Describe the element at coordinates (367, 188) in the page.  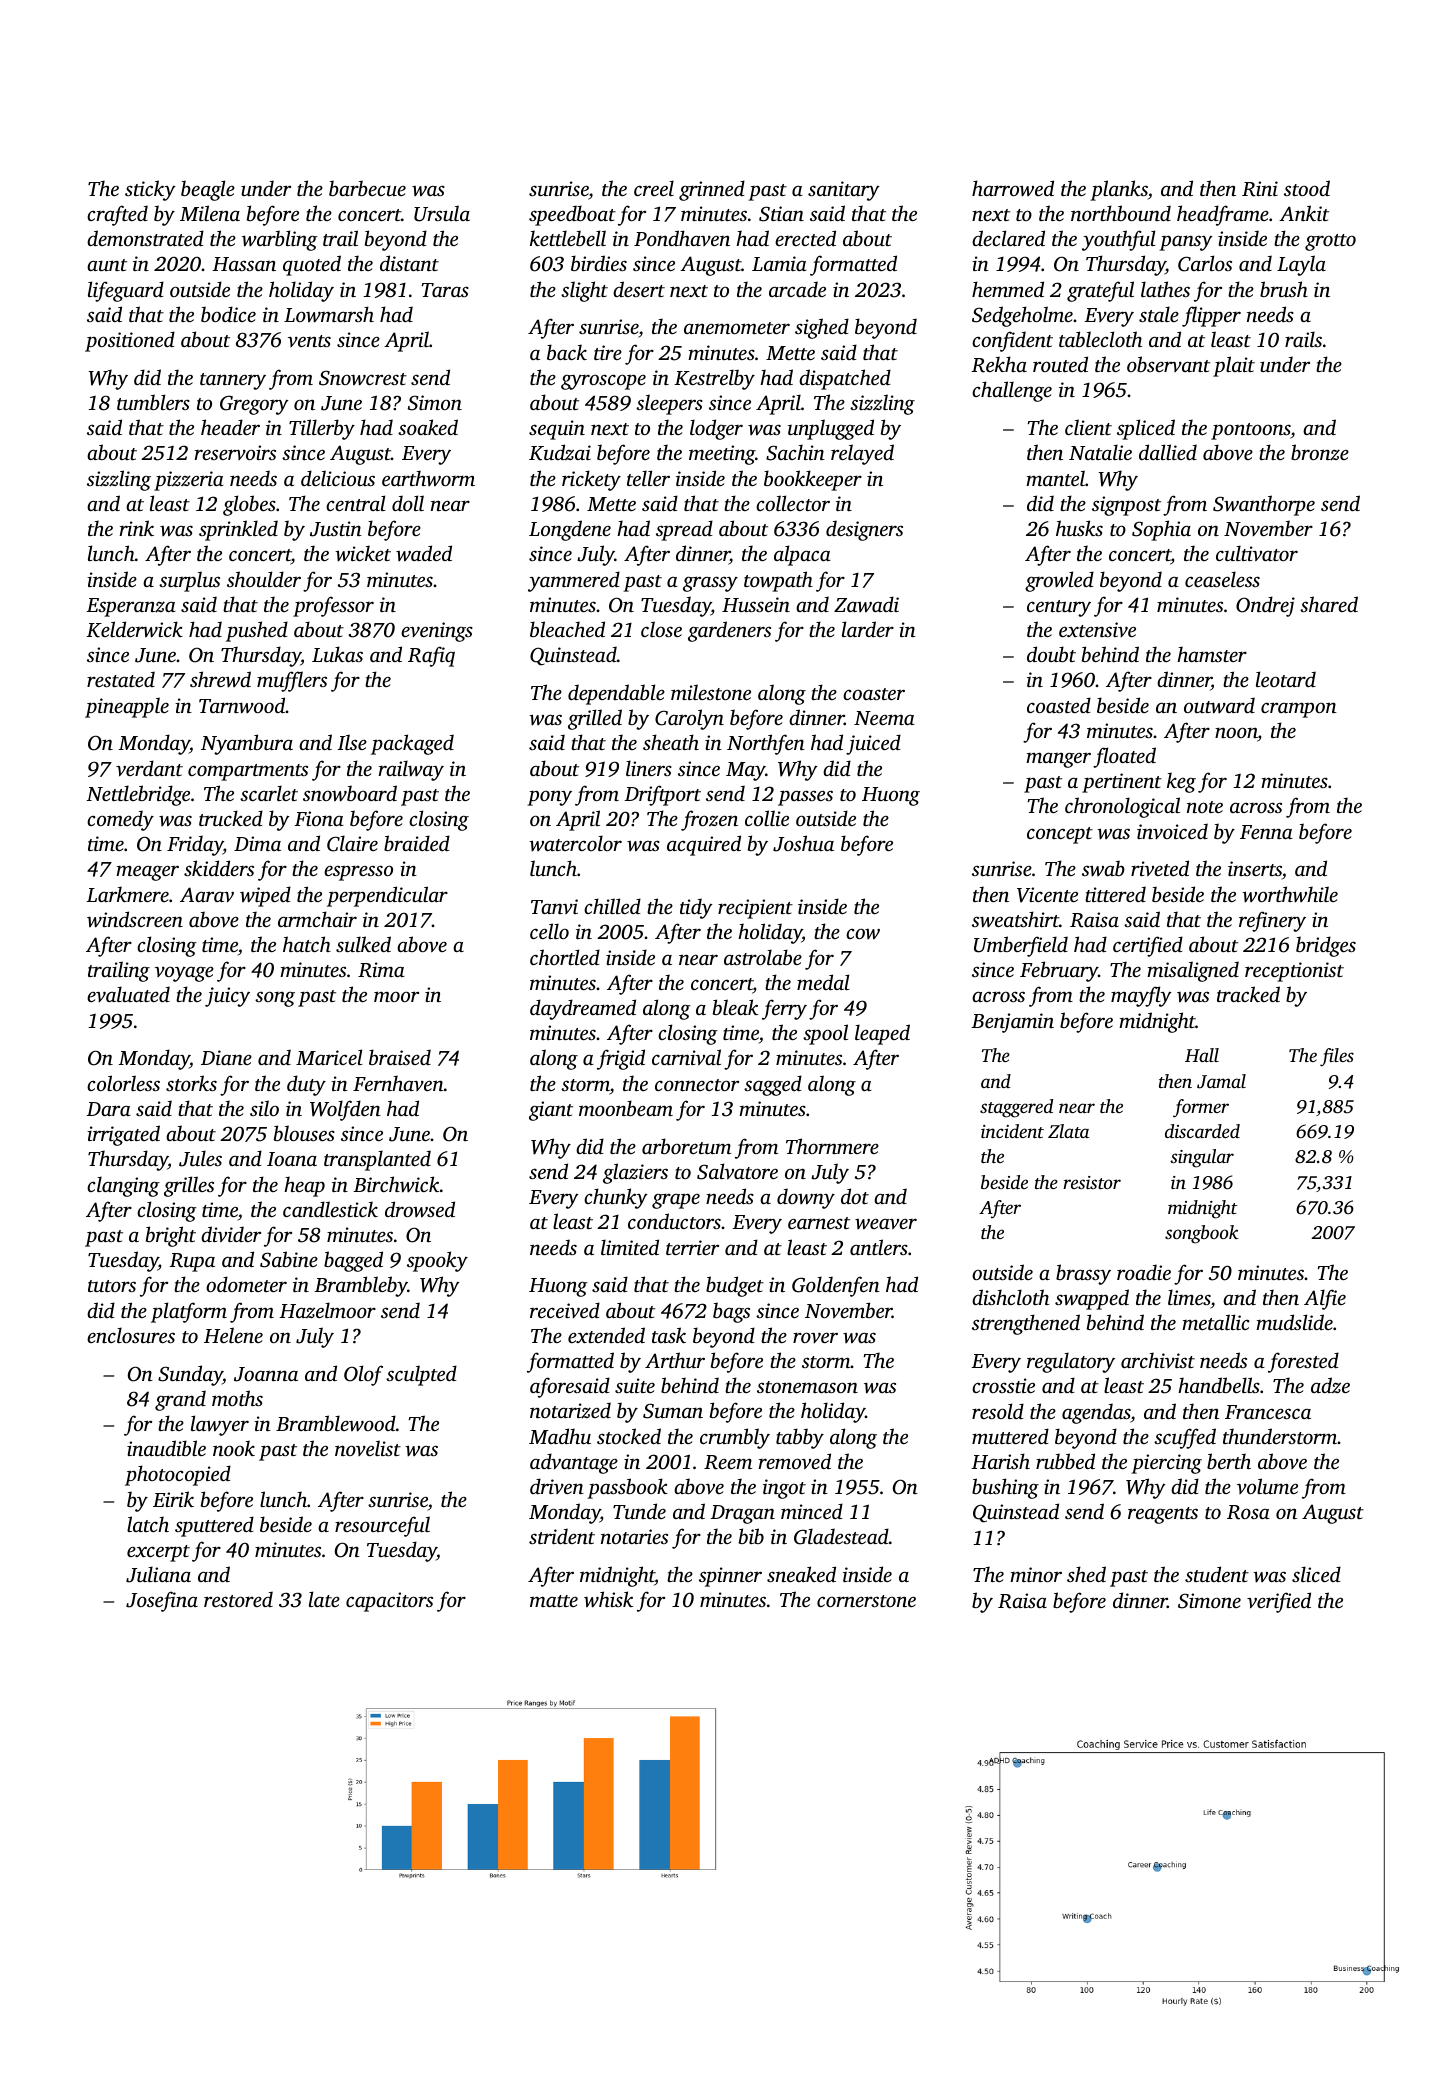
I see `barbecue` at that location.
